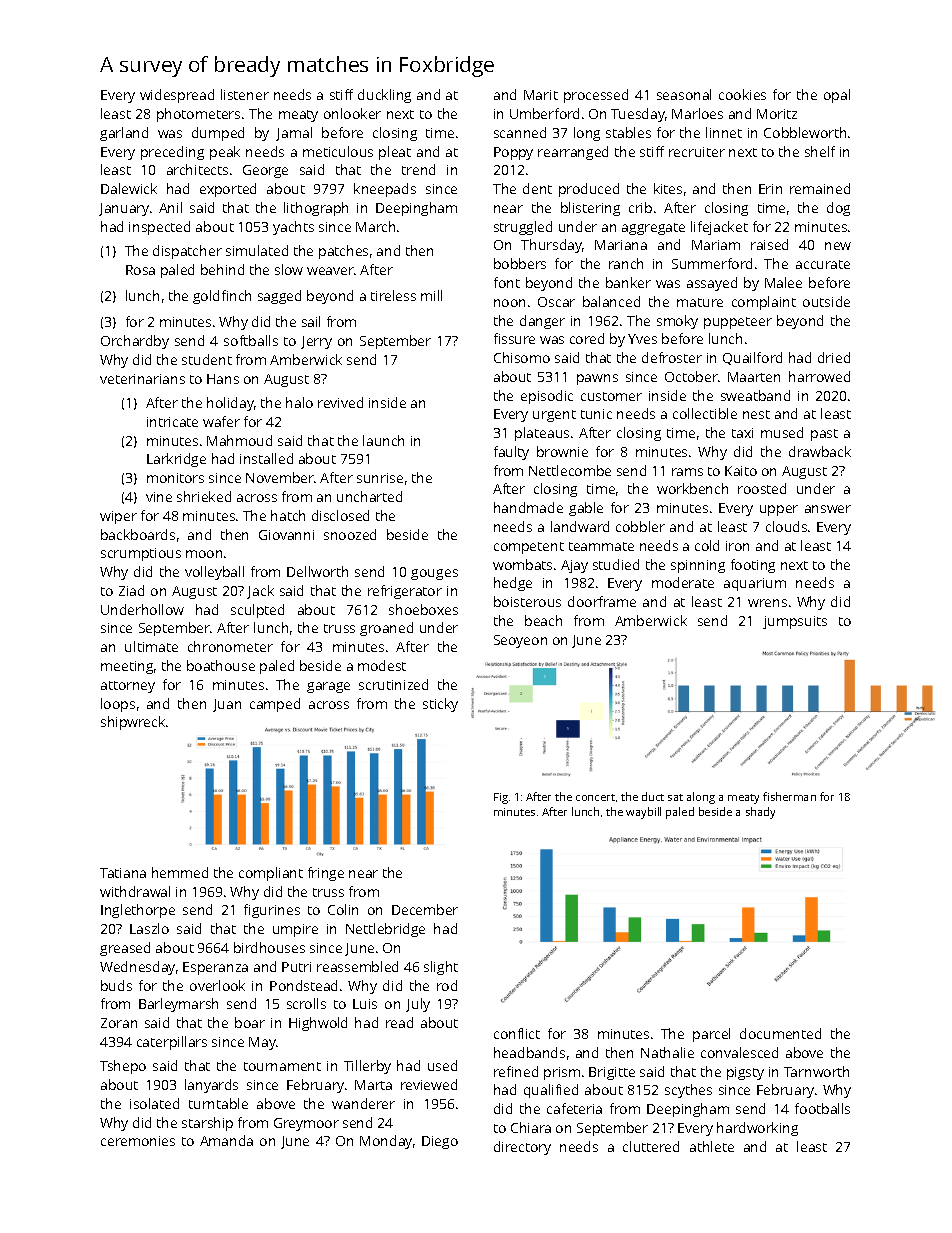  What do you see at coordinates (760, 813) in the screenshot?
I see `shady` at bounding box center [760, 813].
